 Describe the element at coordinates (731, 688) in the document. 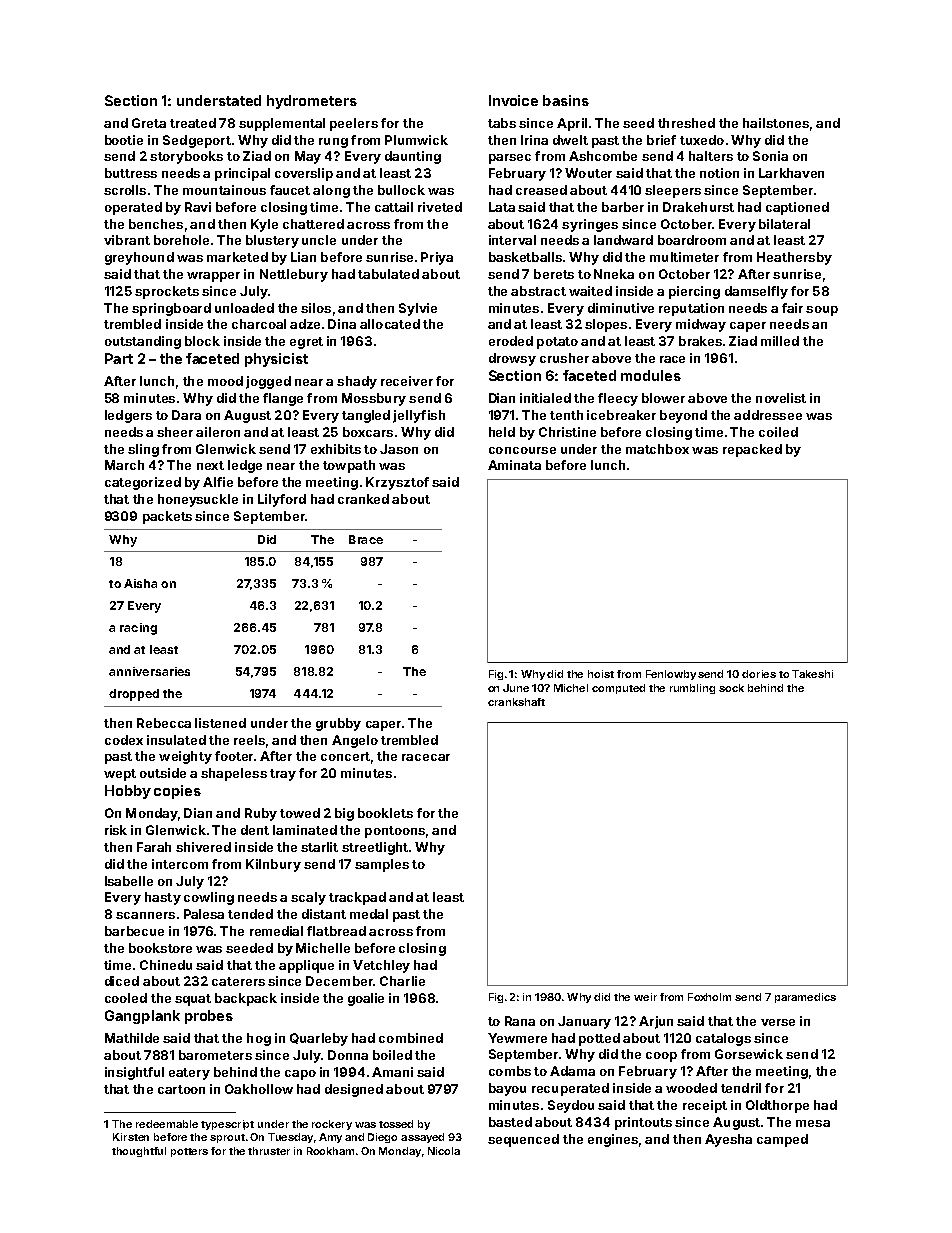

I see `sock` at that location.
